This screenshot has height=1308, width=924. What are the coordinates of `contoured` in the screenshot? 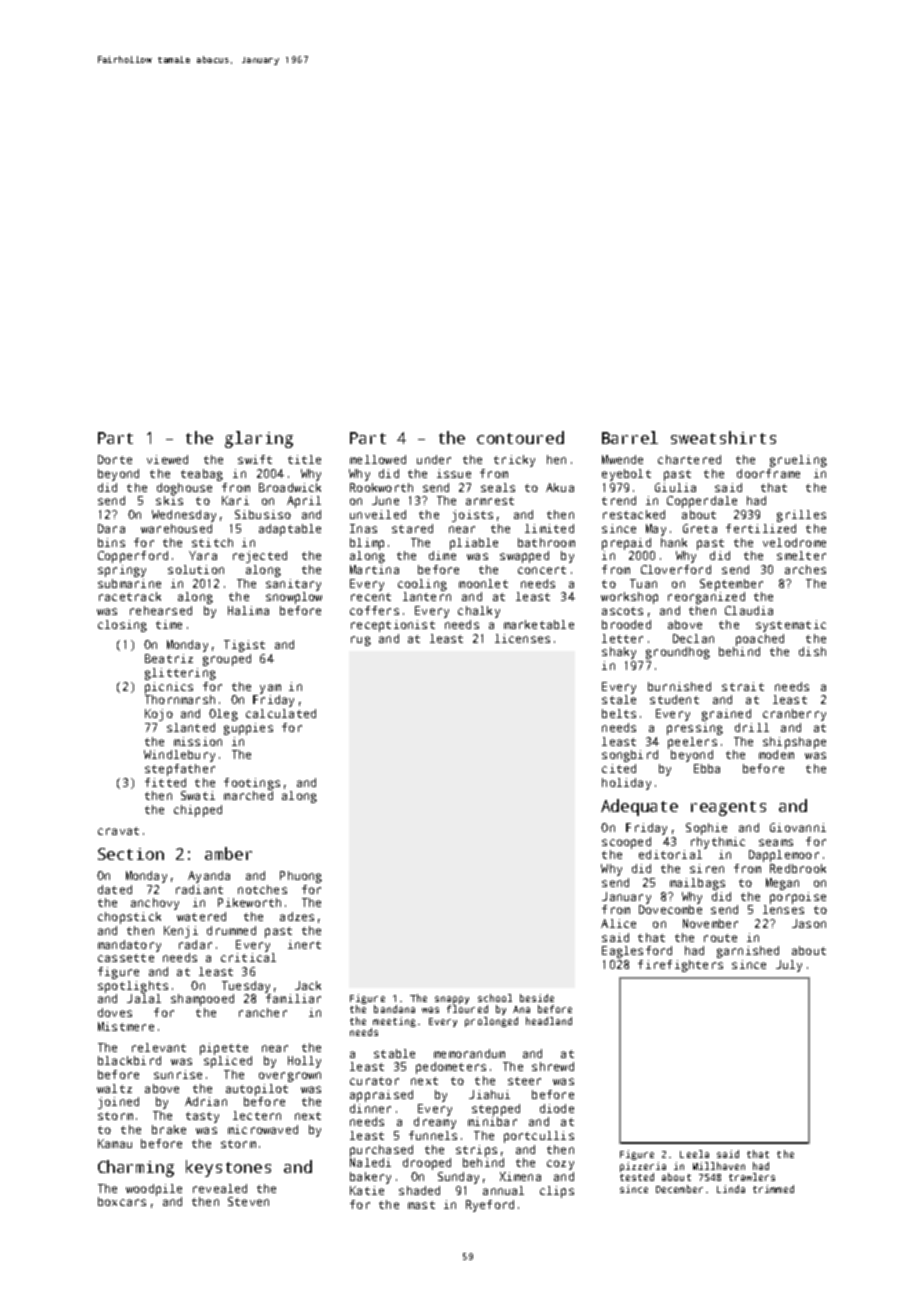 It's located at (520, 437).
